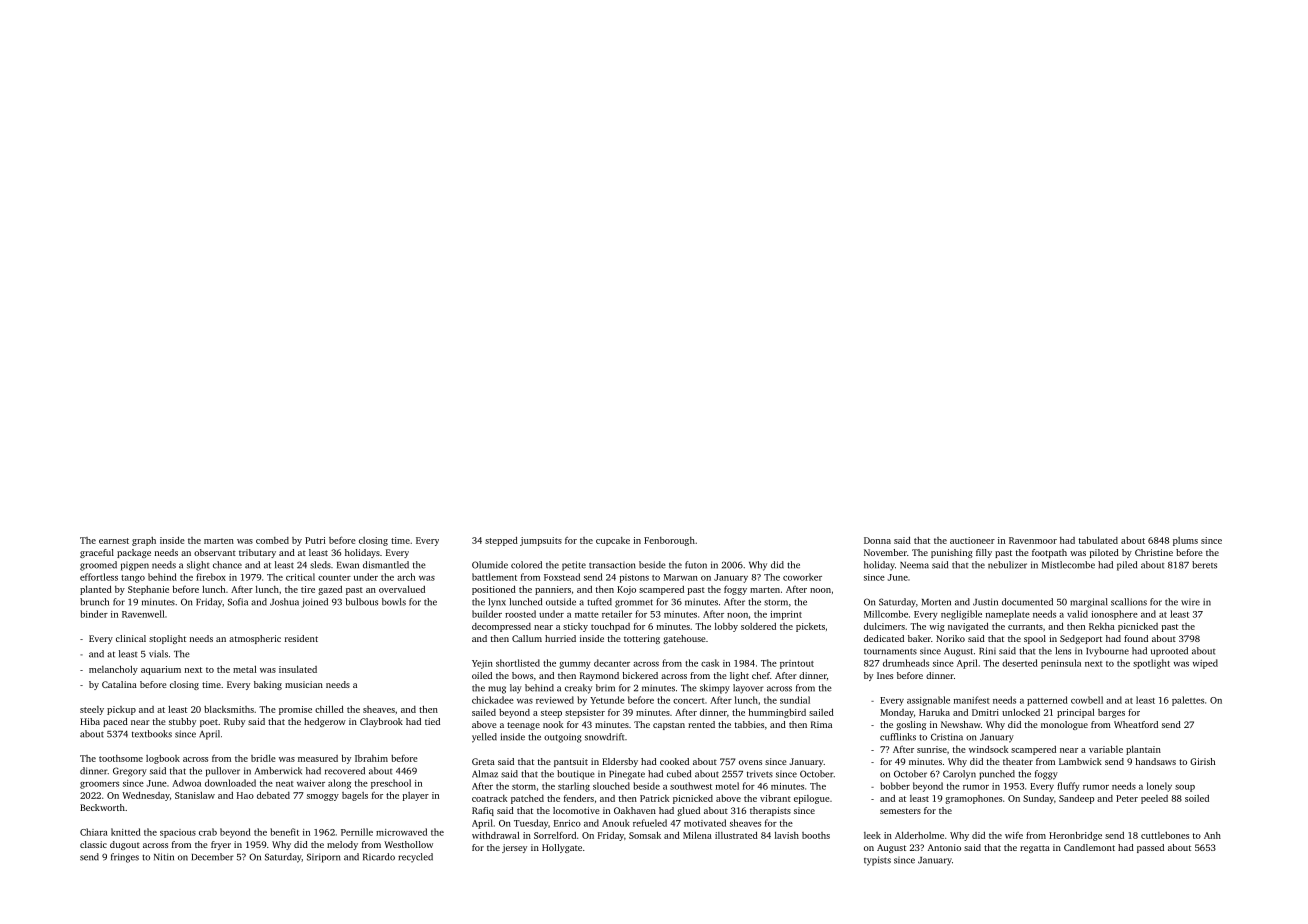 The height and width of the document is (924, 1308). What do you see at coordinates (1136, 638) in the document?
I see `found` at bounding box center [1136, 638].
